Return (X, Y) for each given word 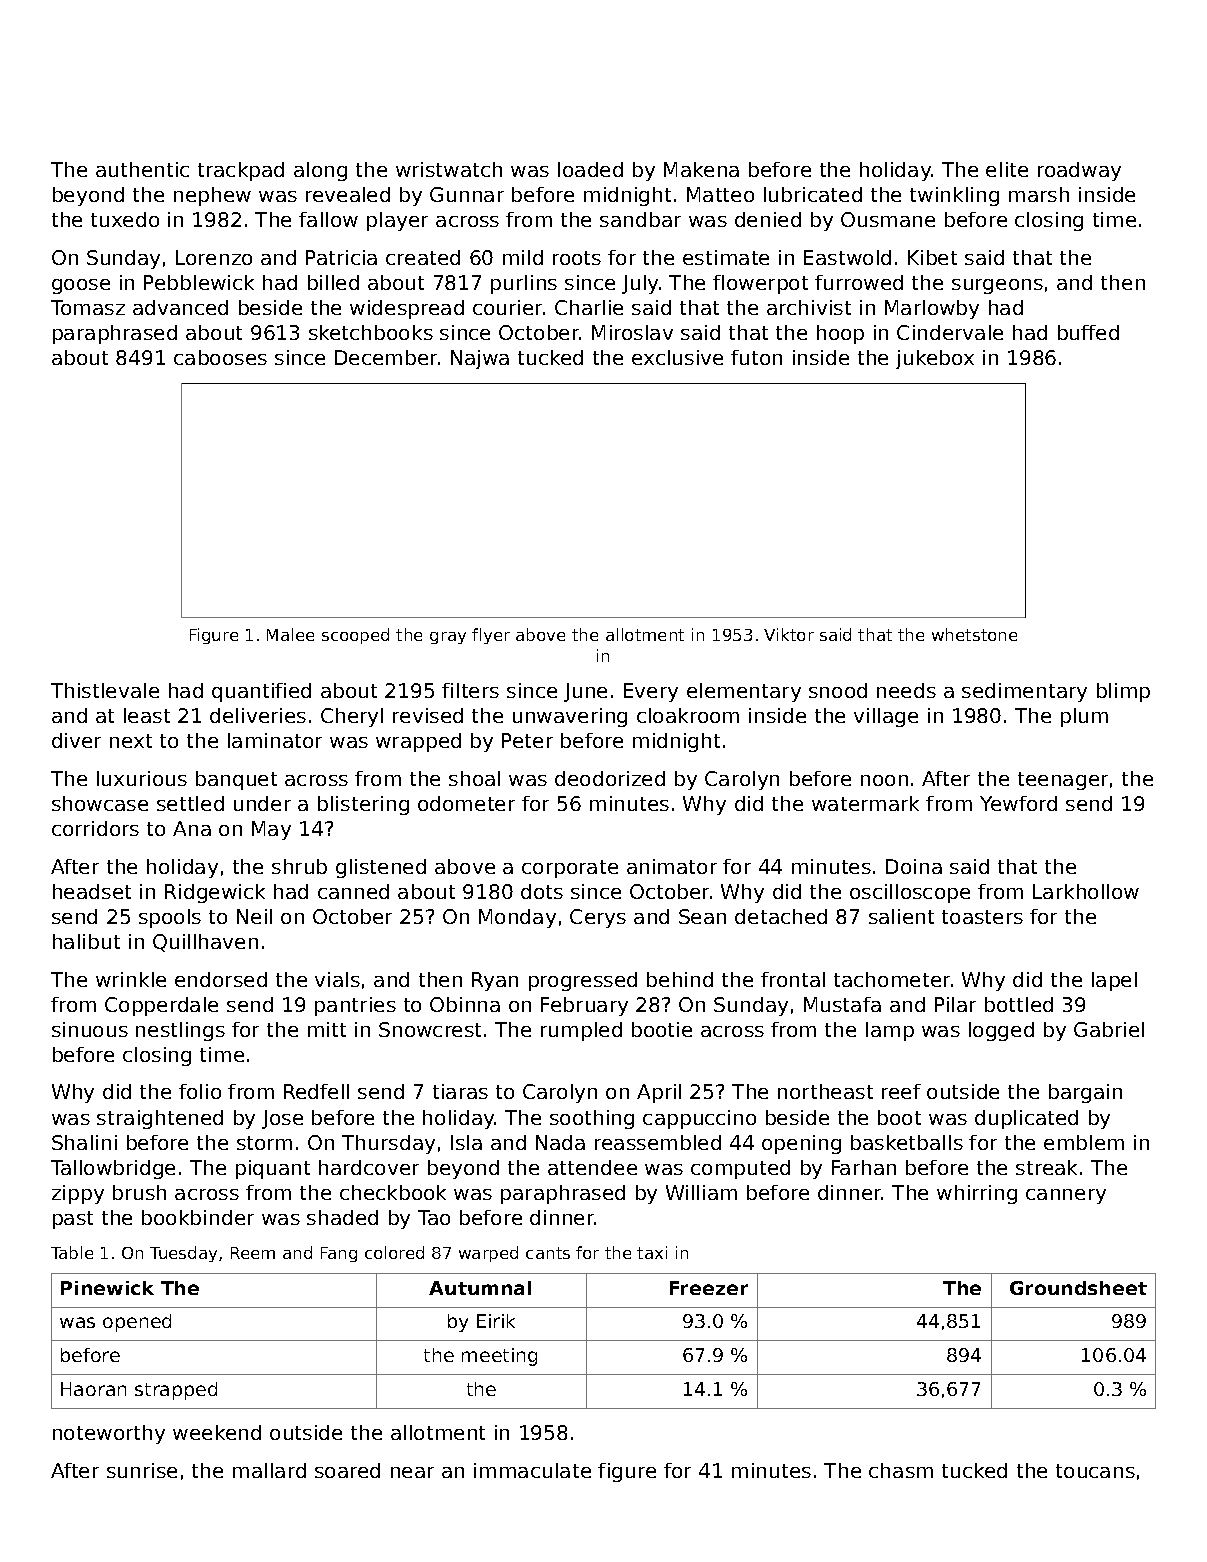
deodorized (610, 778)
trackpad (241, 171)
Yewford (1018, 803)
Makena (701, 169)
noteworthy (109, 1434)
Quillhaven (205, 943)
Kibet (932, 257)
